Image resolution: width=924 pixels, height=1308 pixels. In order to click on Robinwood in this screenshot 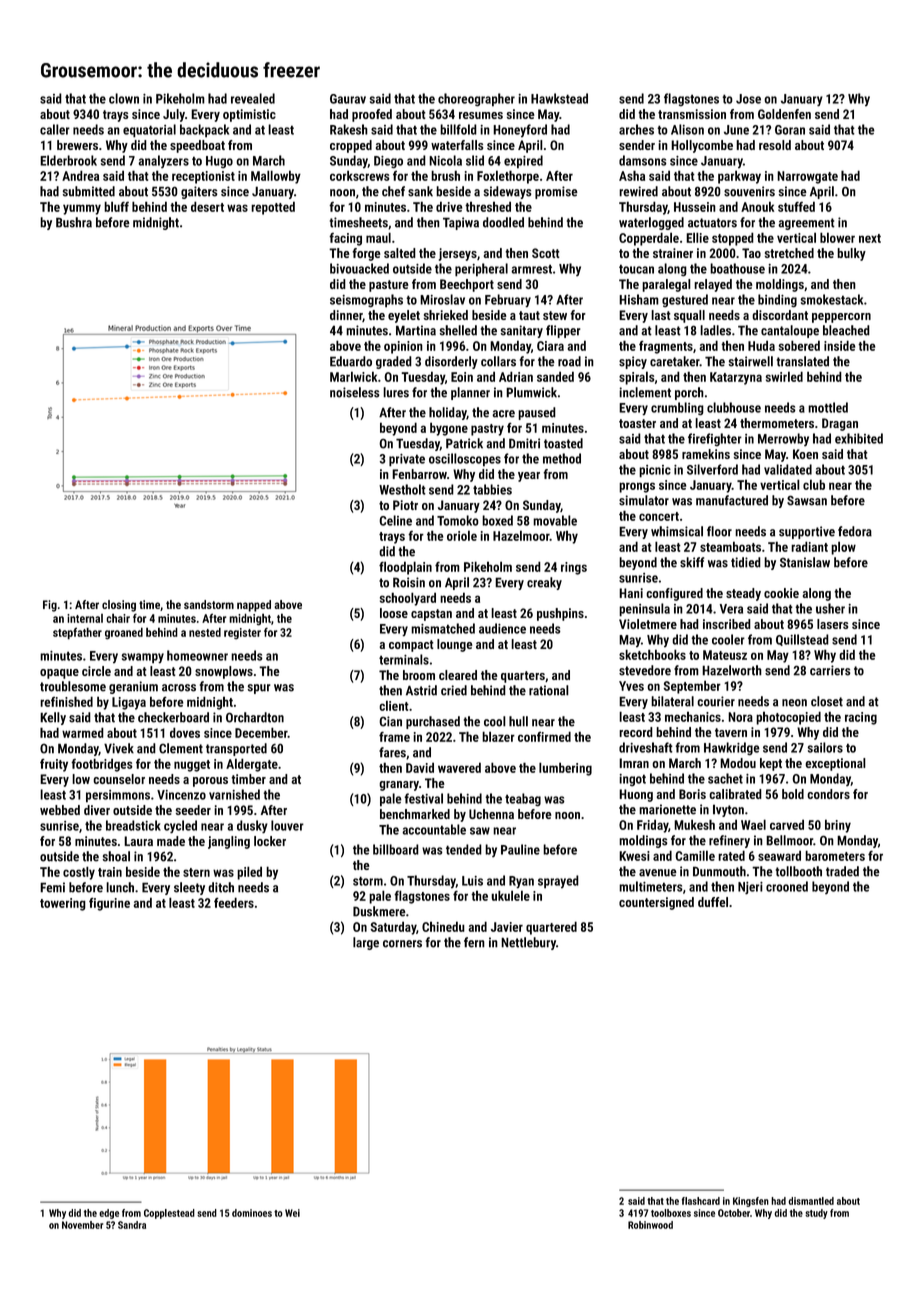, I will do `click(650, 1225)`.
